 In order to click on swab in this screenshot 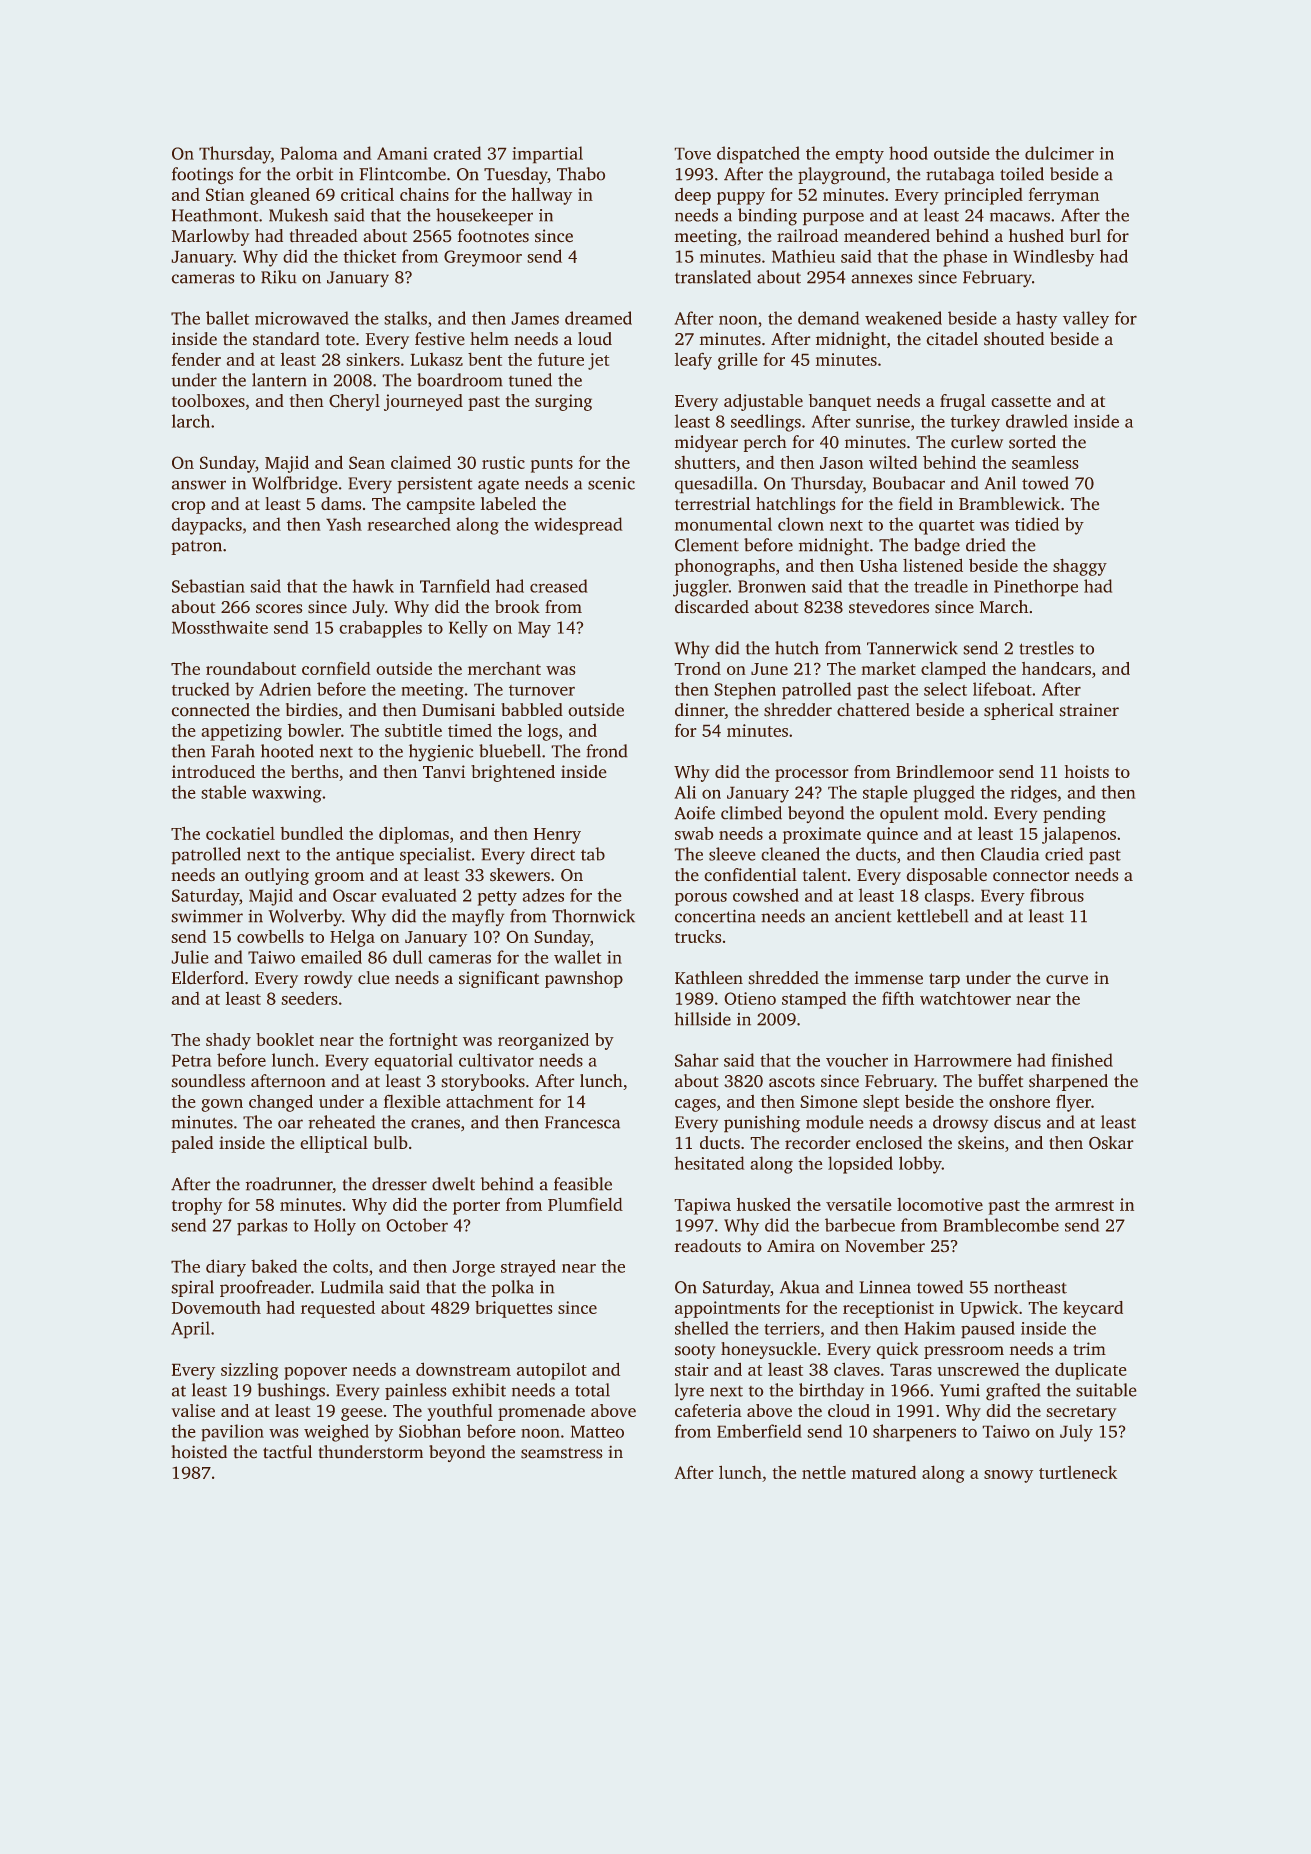, I will do `click(694, 833)`.
